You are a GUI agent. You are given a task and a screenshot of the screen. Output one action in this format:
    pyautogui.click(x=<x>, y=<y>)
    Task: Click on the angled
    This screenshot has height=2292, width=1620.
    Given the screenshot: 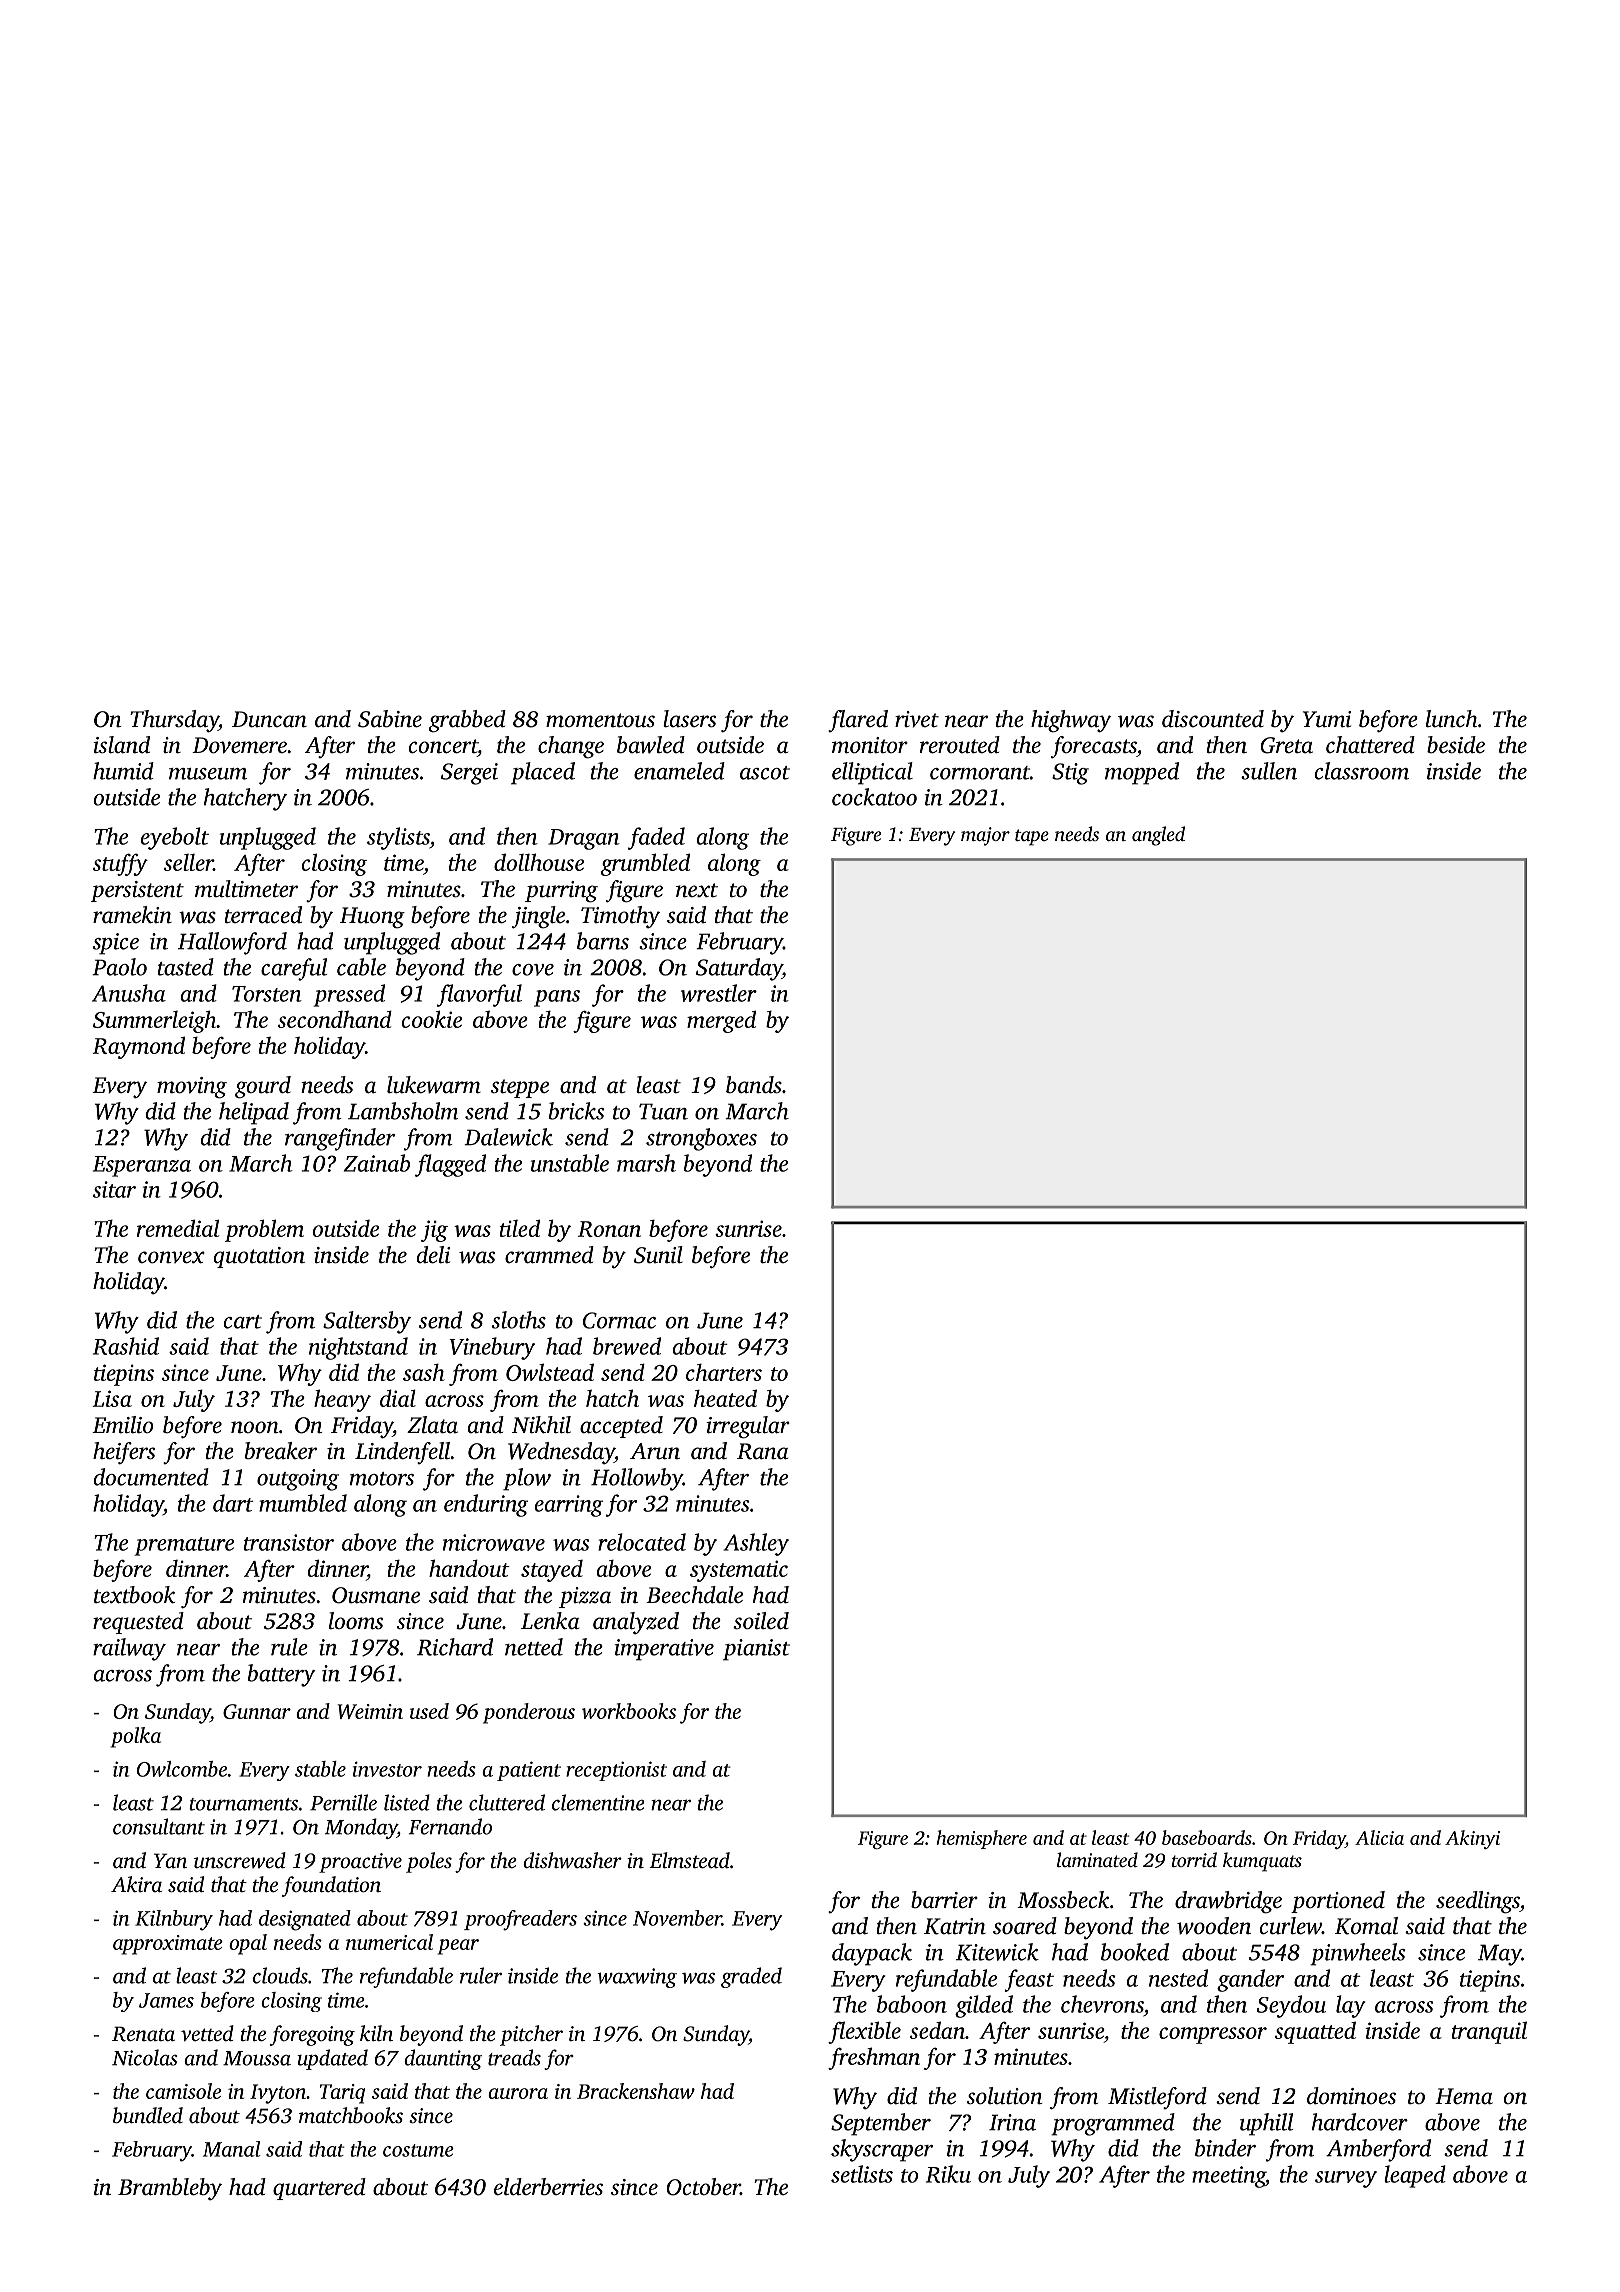 What is the action you would take?
    pyautogui.click(x=1158, y=836)
